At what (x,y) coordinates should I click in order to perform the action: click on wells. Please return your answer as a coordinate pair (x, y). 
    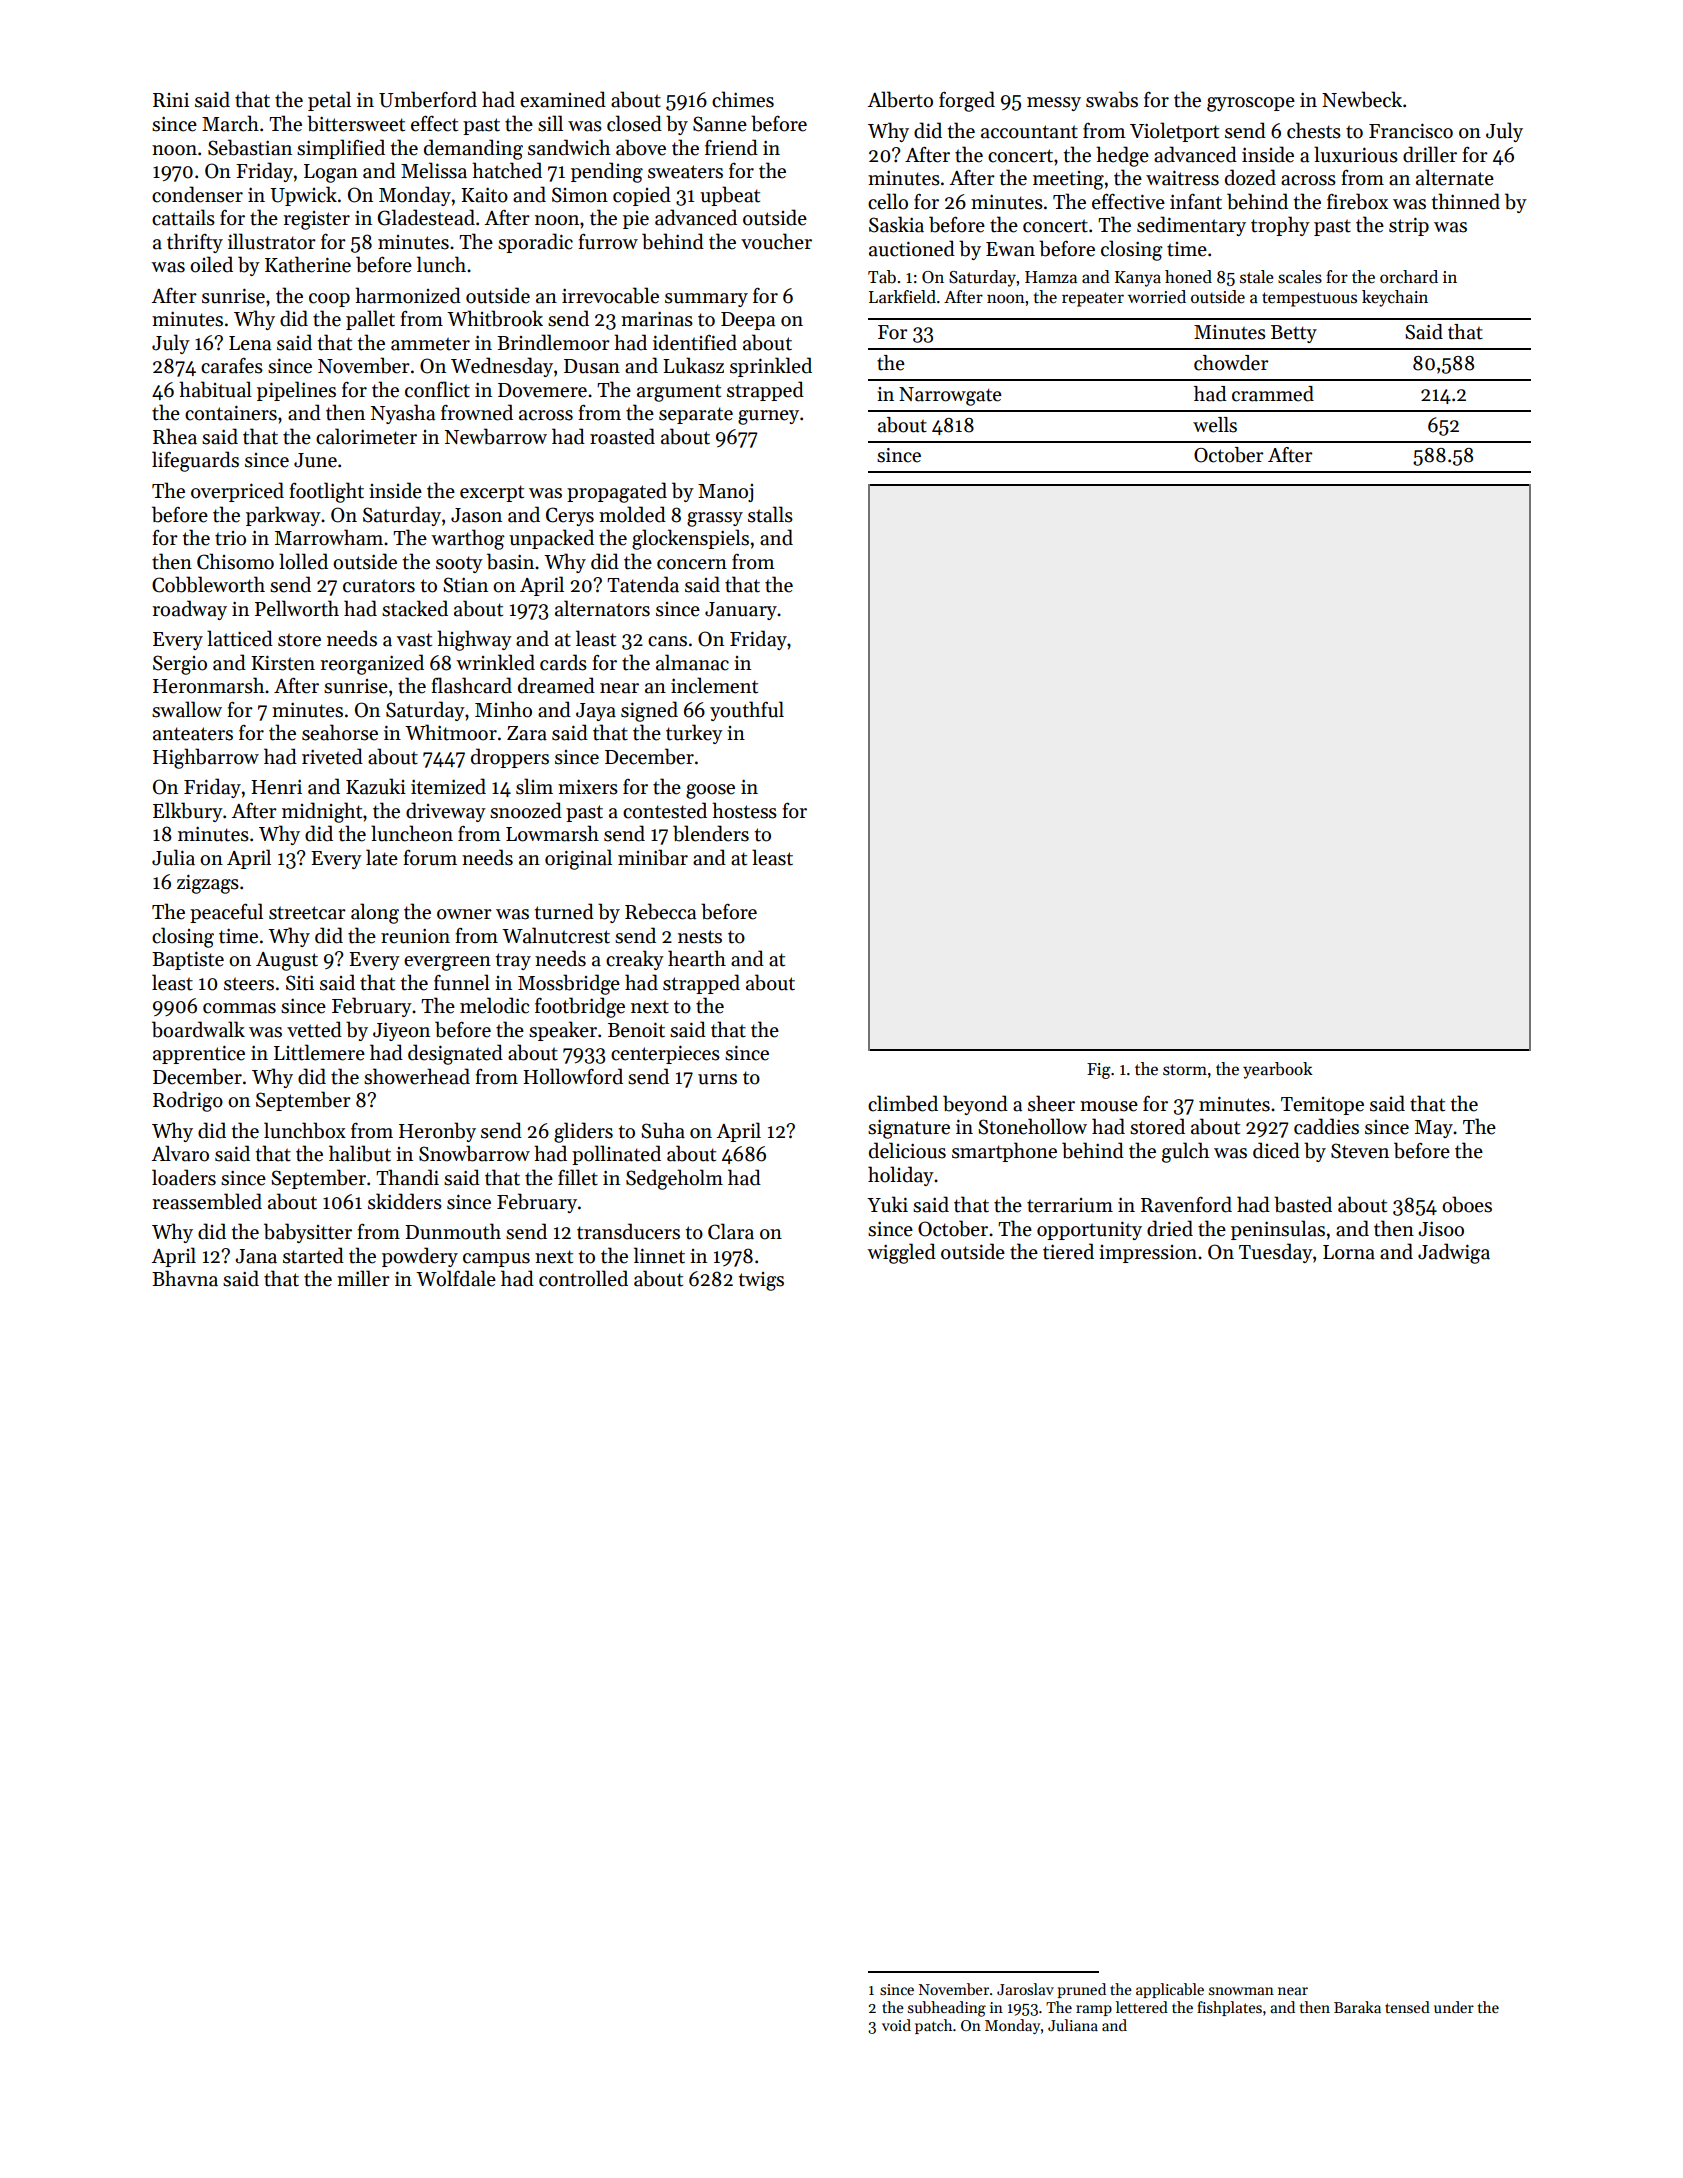
    Looking at the image, I should click on (1215, 425).
